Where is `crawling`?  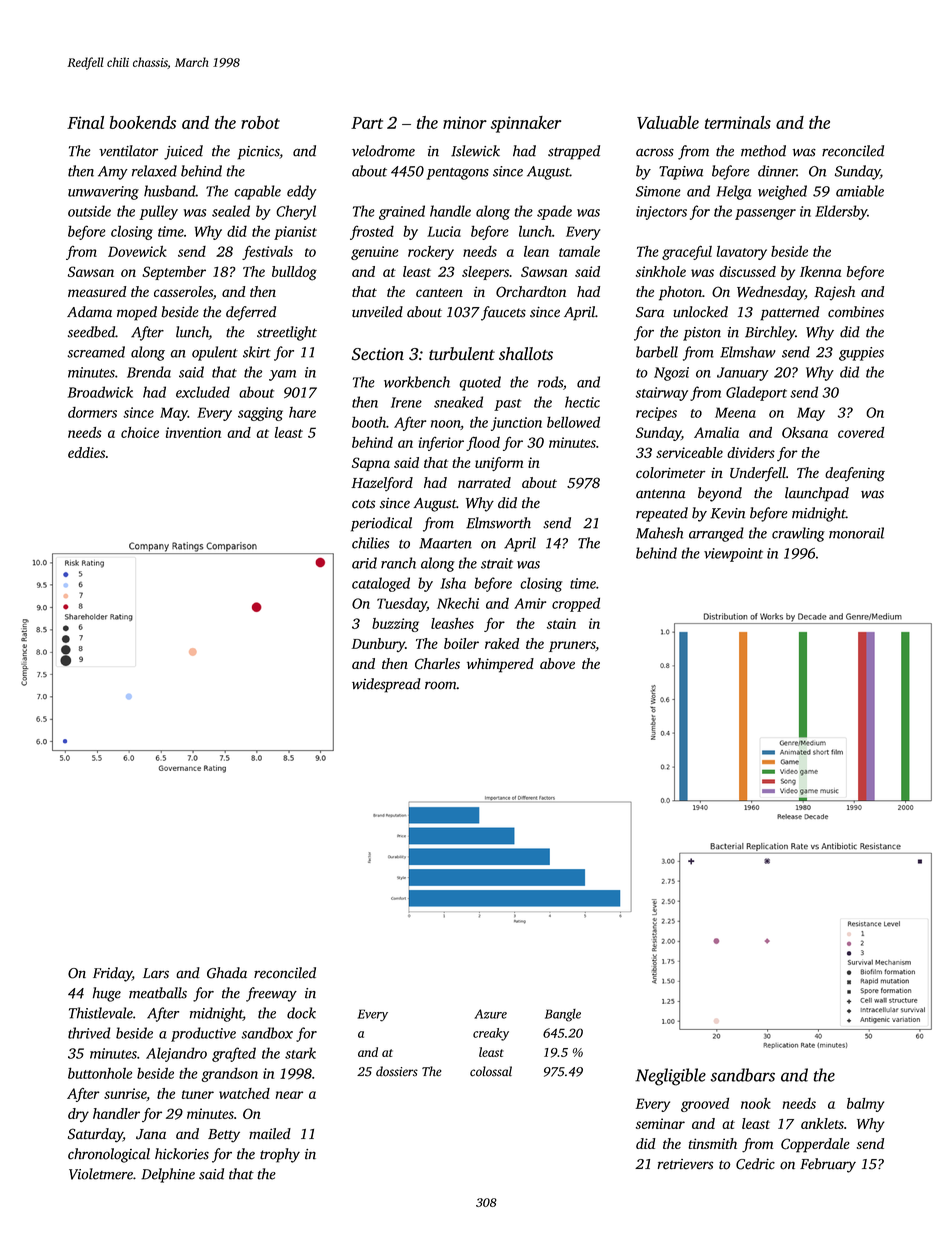
crawling is located at coordinates (798, 534).
